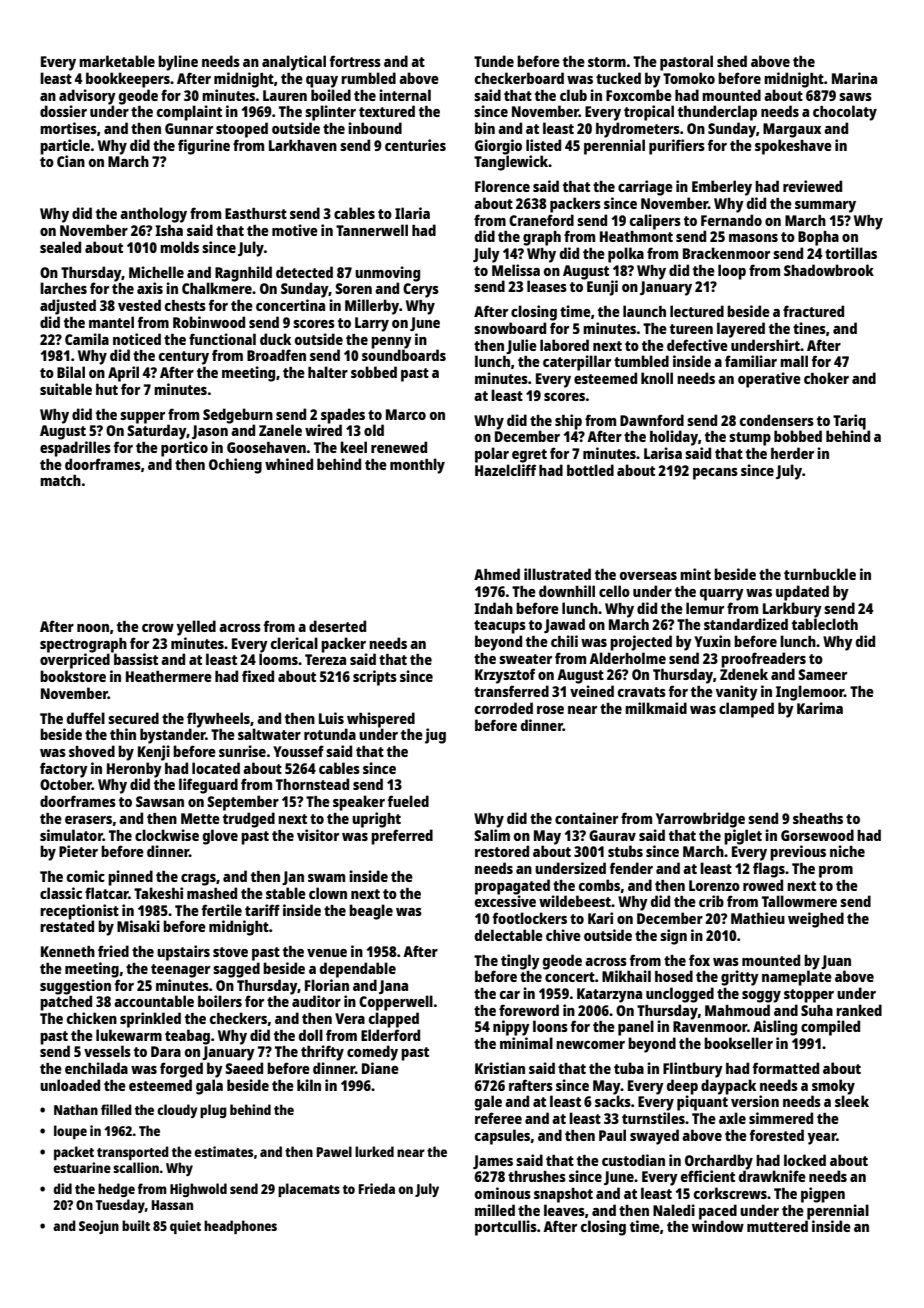 The height and width of the image is (1308, 924). What do you see at coordinates (390, 1035) in the image?
I see `Elderford` at bounding box center [390, 1035].
